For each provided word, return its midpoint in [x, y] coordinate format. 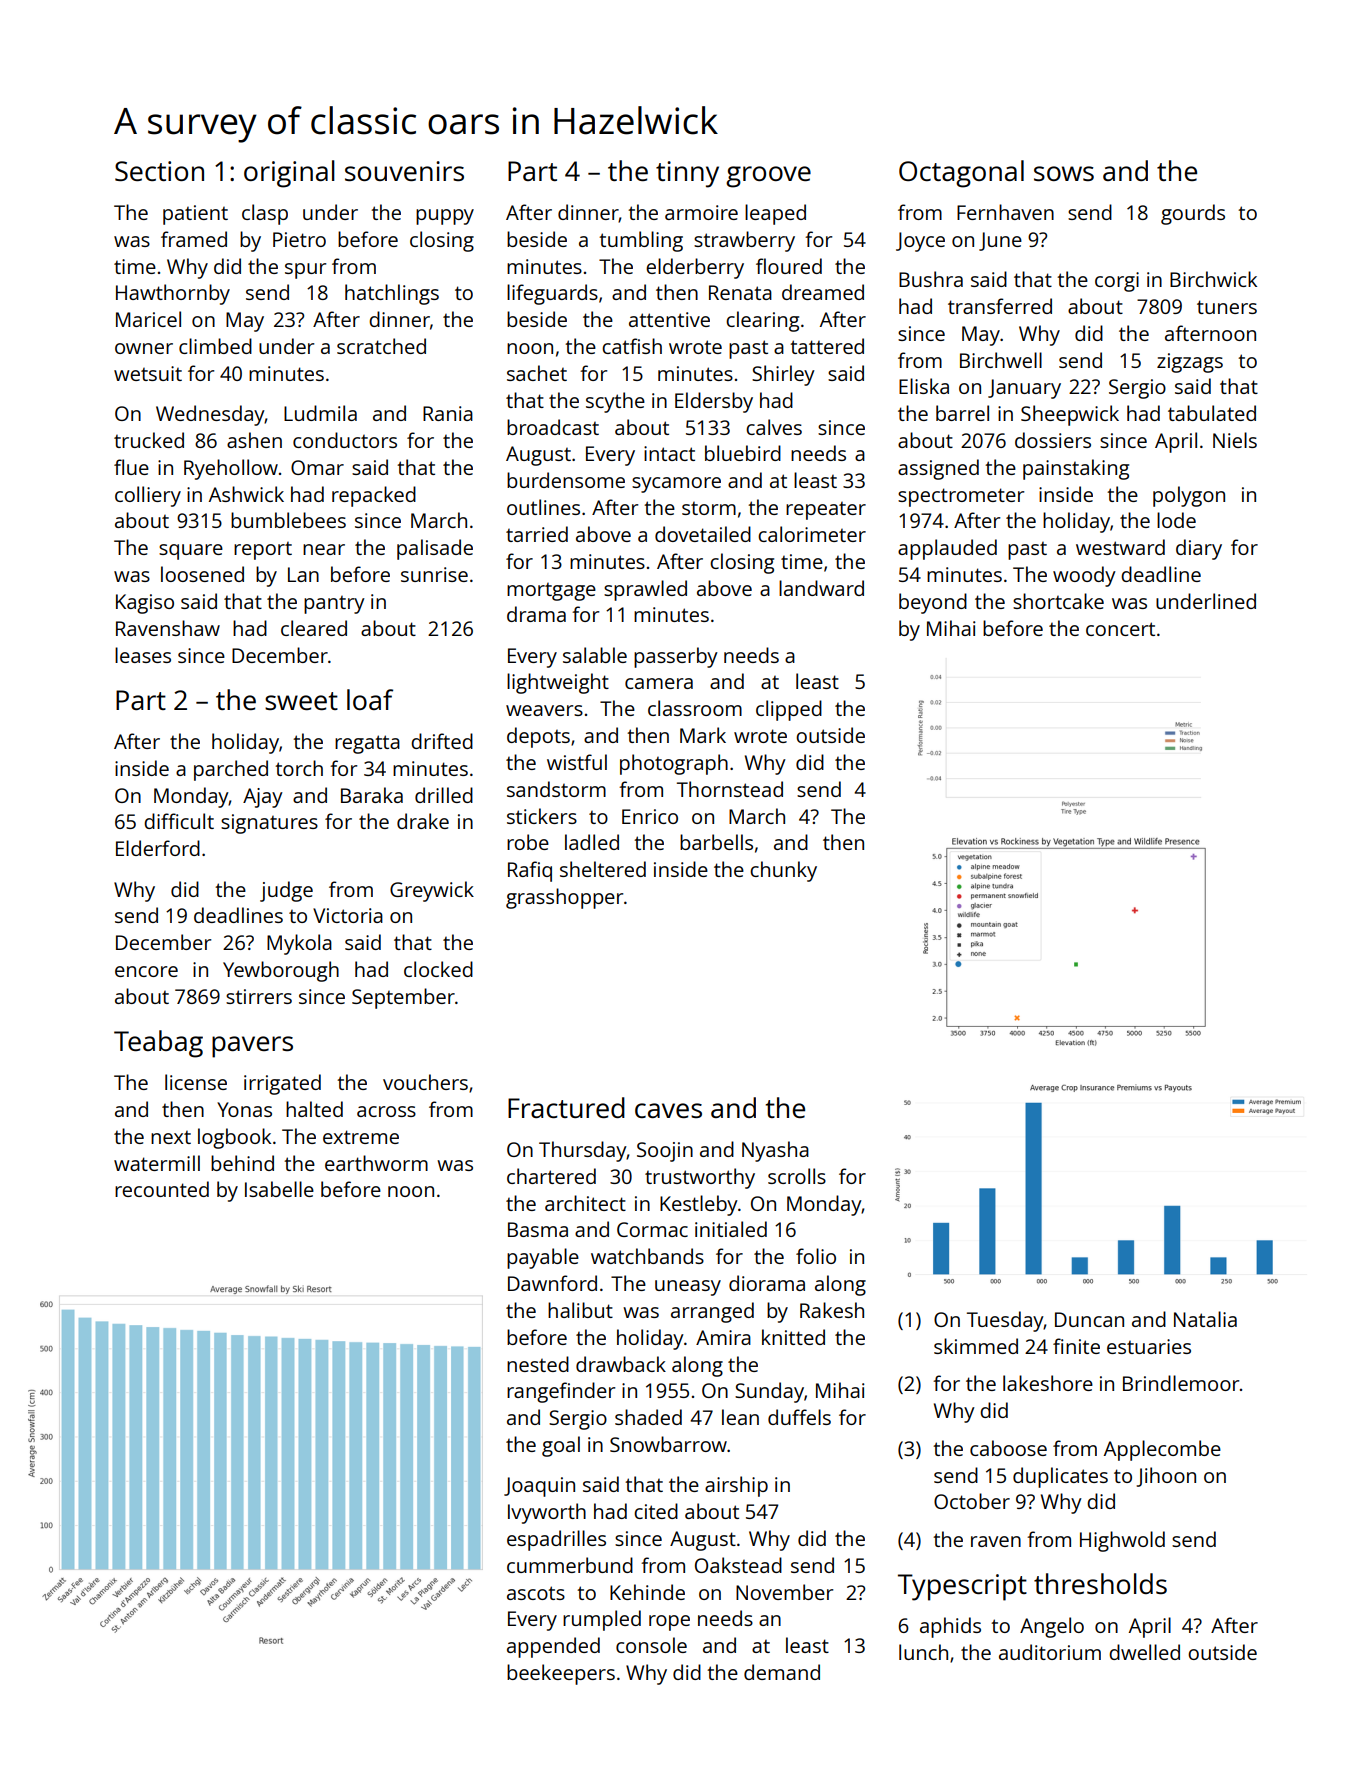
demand [782, 1672]
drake [423, 821]
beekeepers [561, 1674]
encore [146, 971]
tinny [687, 174]
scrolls [797, 1176]
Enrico [650, 816]
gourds [1193, 214]
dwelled [1144, 1652]
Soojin [665, 1152]
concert [1120, 629]
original [289, 174]
